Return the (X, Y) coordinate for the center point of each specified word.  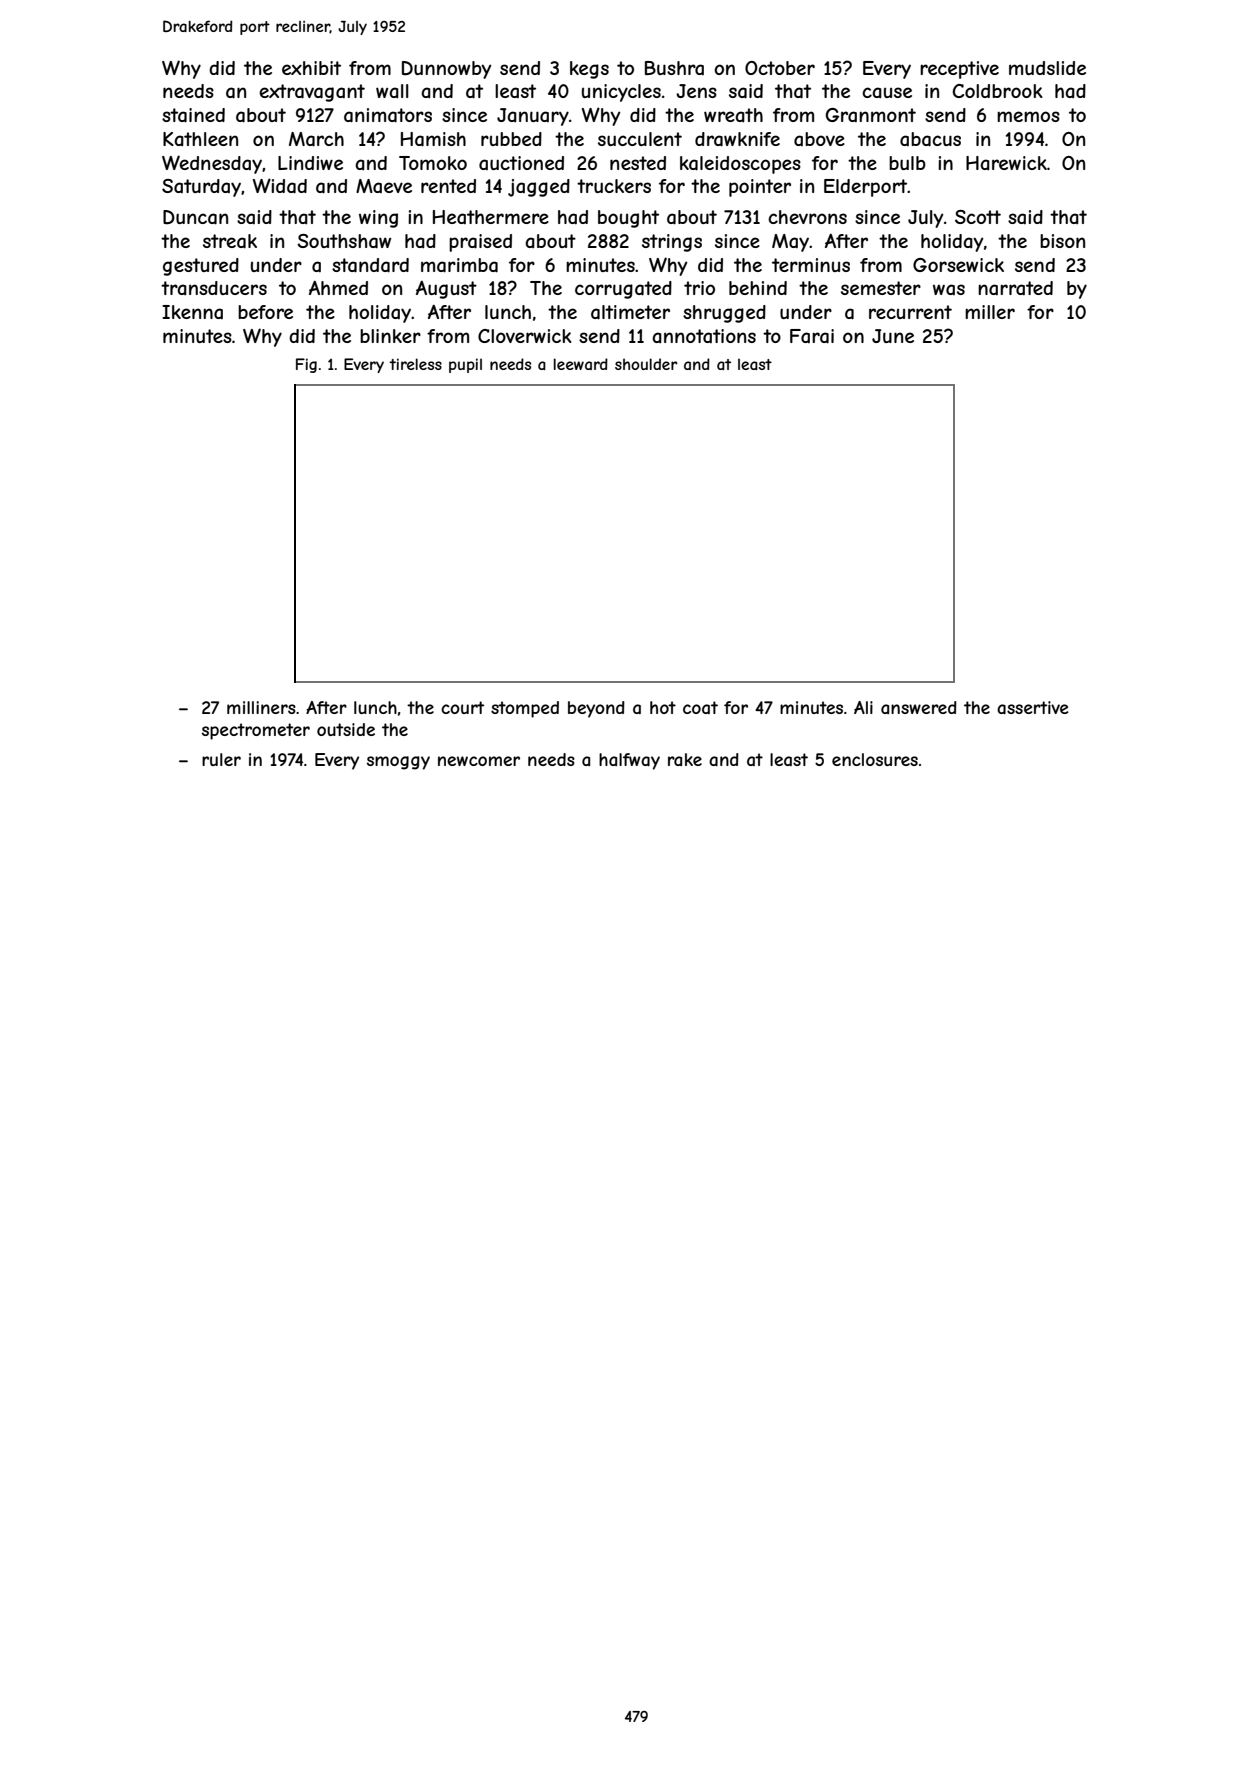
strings (672, 243)
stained (193, 115)
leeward (581, 364)
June (893, 336)
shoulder (646, 364)
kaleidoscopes (740, 165)
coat (700, 707)
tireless (415, 364)
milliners (261, 707)
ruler (221, 759)
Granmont (871, 115)
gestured (201, 267)
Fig (306, 365)
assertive (1033, 707)
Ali (863, 707)
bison (1062, 241)
